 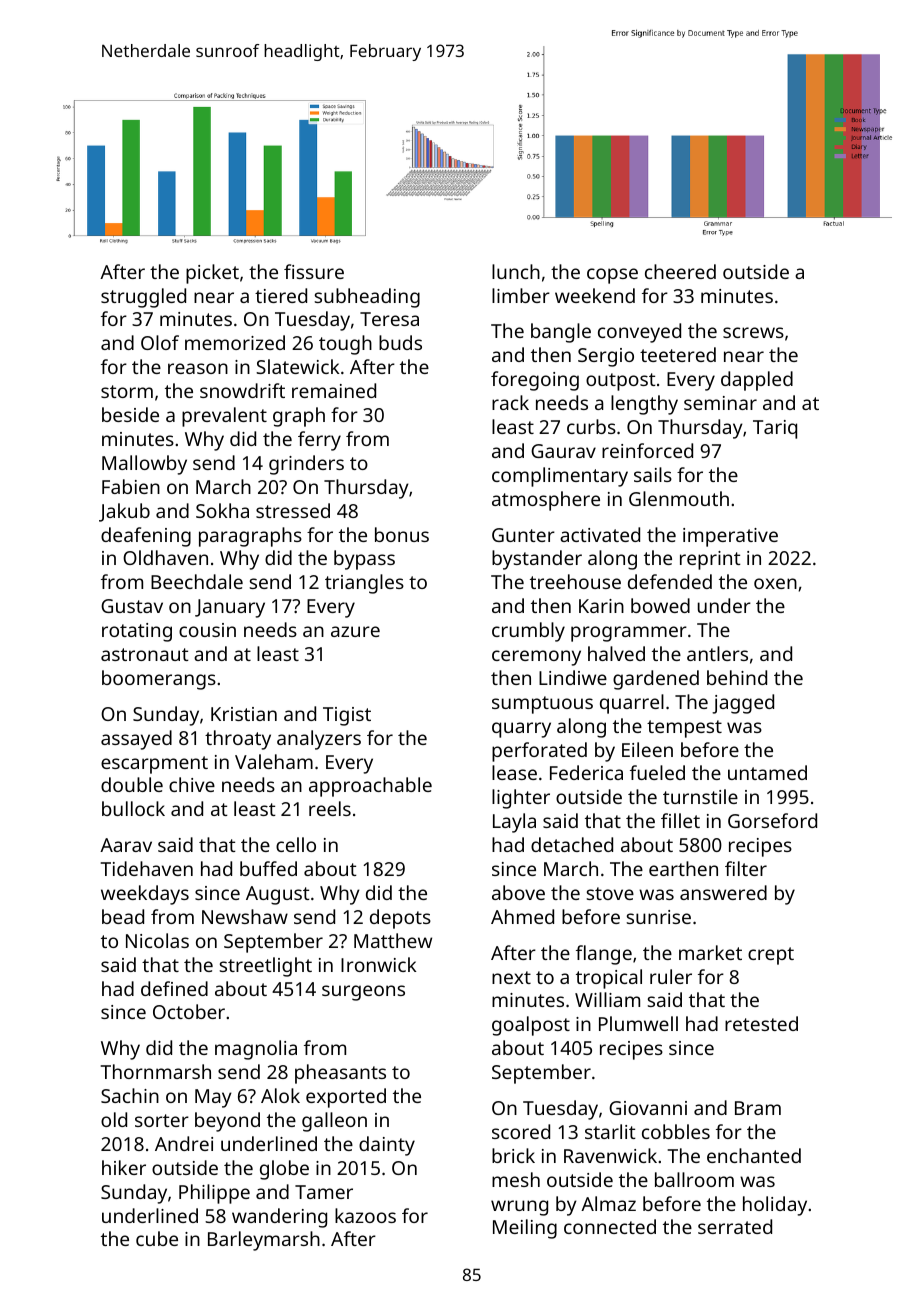 What do you see at coordinates (680, 271) in the document?
I see `cheered` at bounding box center [680, 271].
